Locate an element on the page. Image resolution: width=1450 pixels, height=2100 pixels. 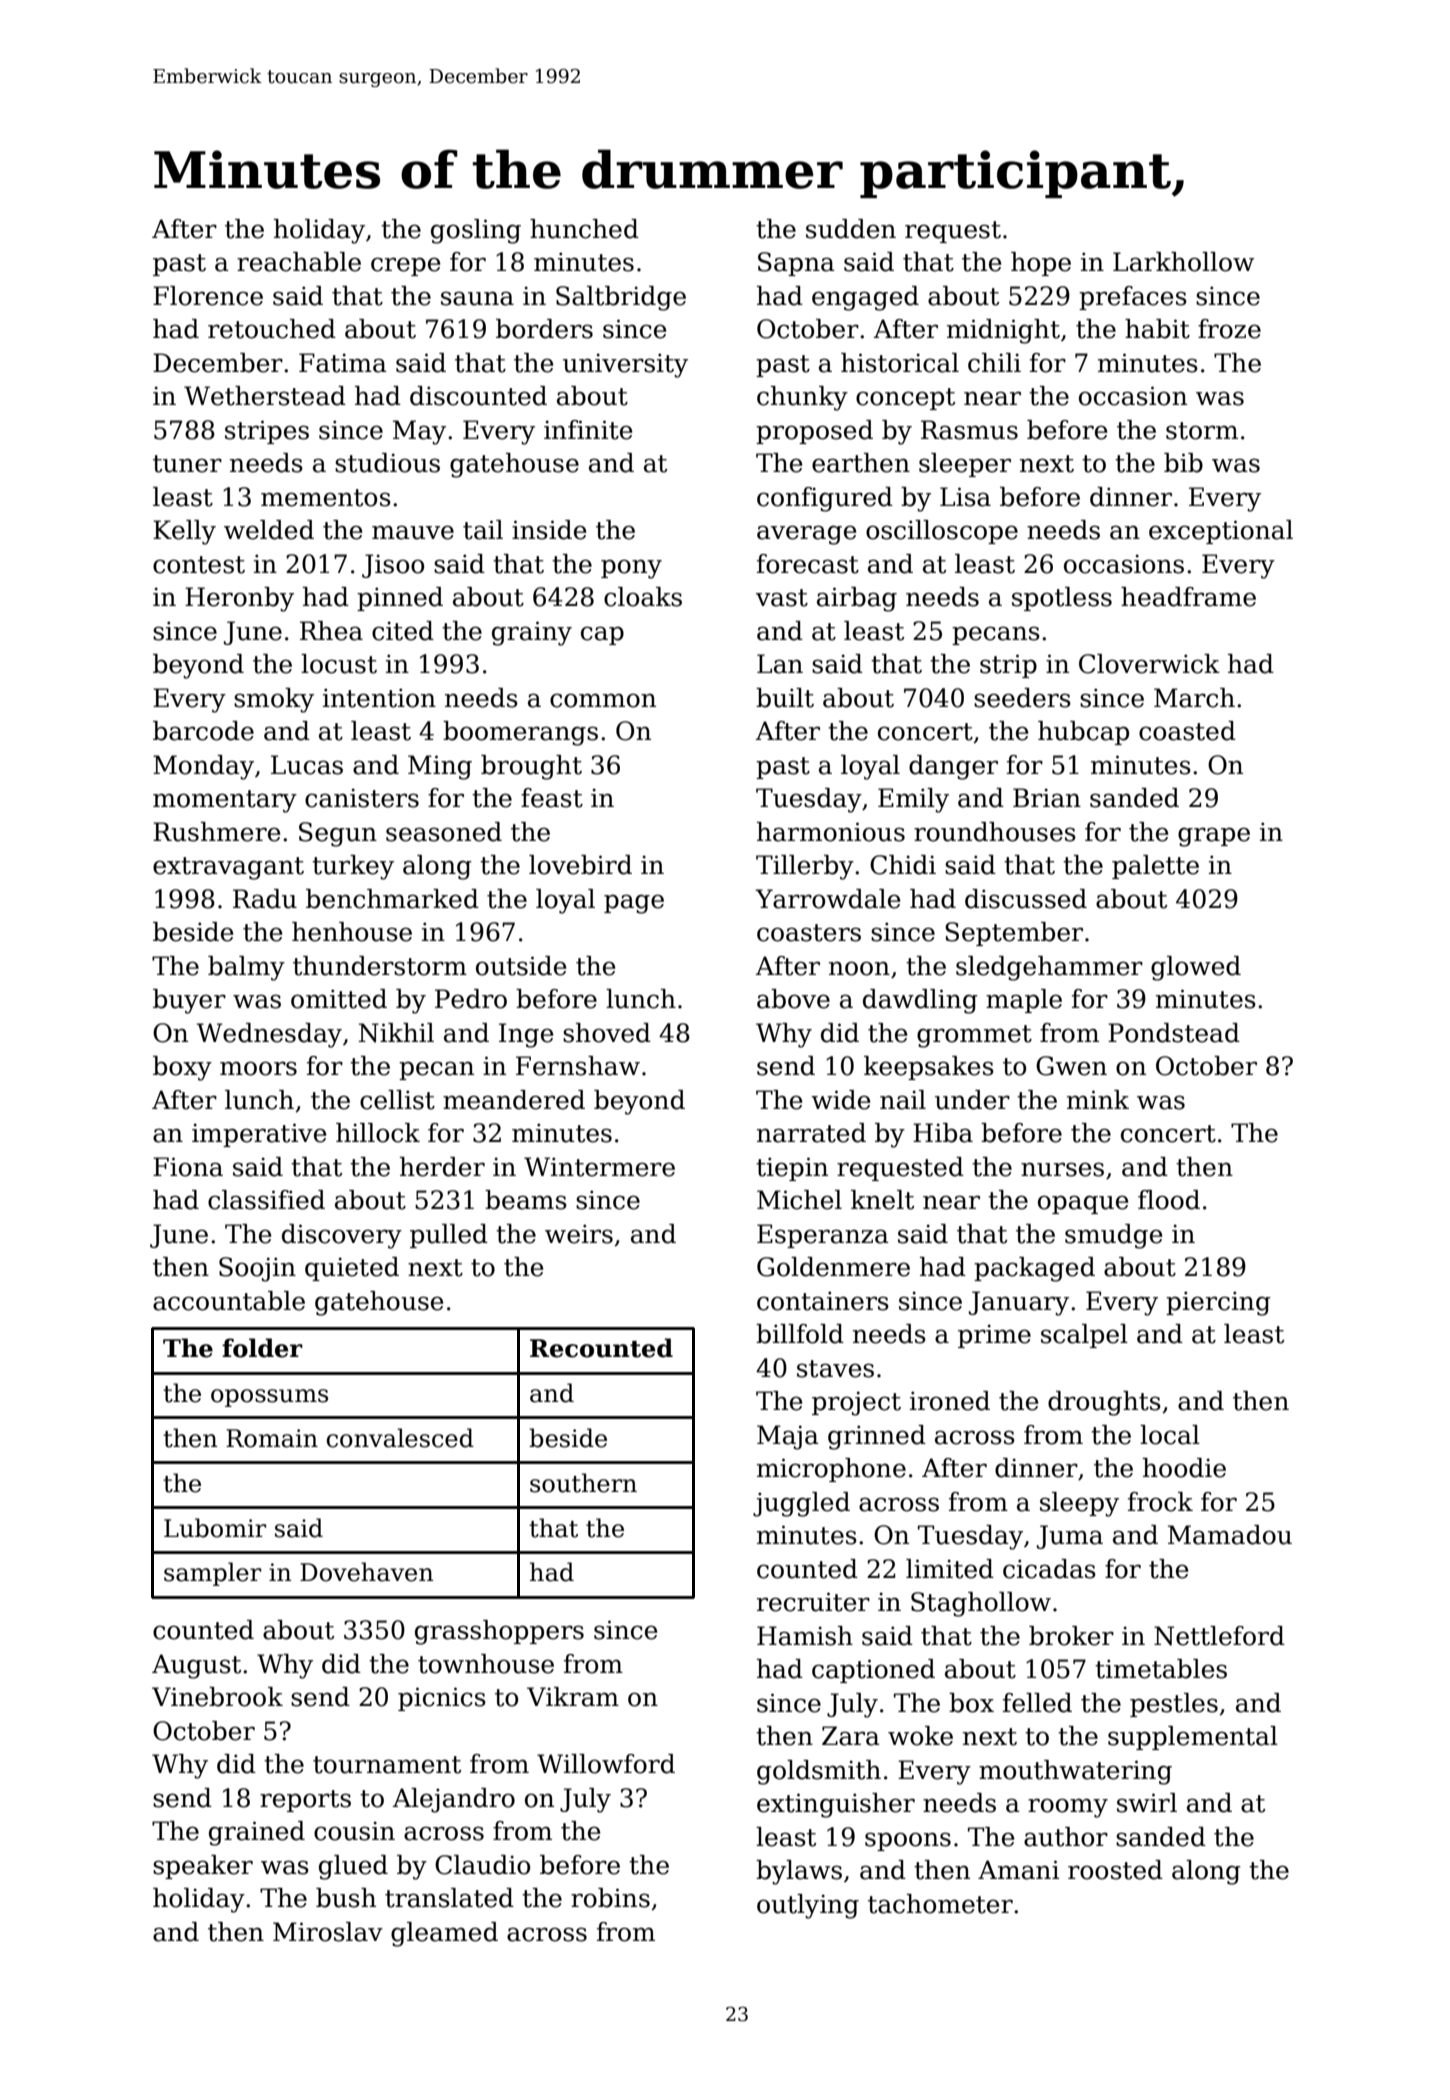
Florence is located at coordinates (208, 296).
